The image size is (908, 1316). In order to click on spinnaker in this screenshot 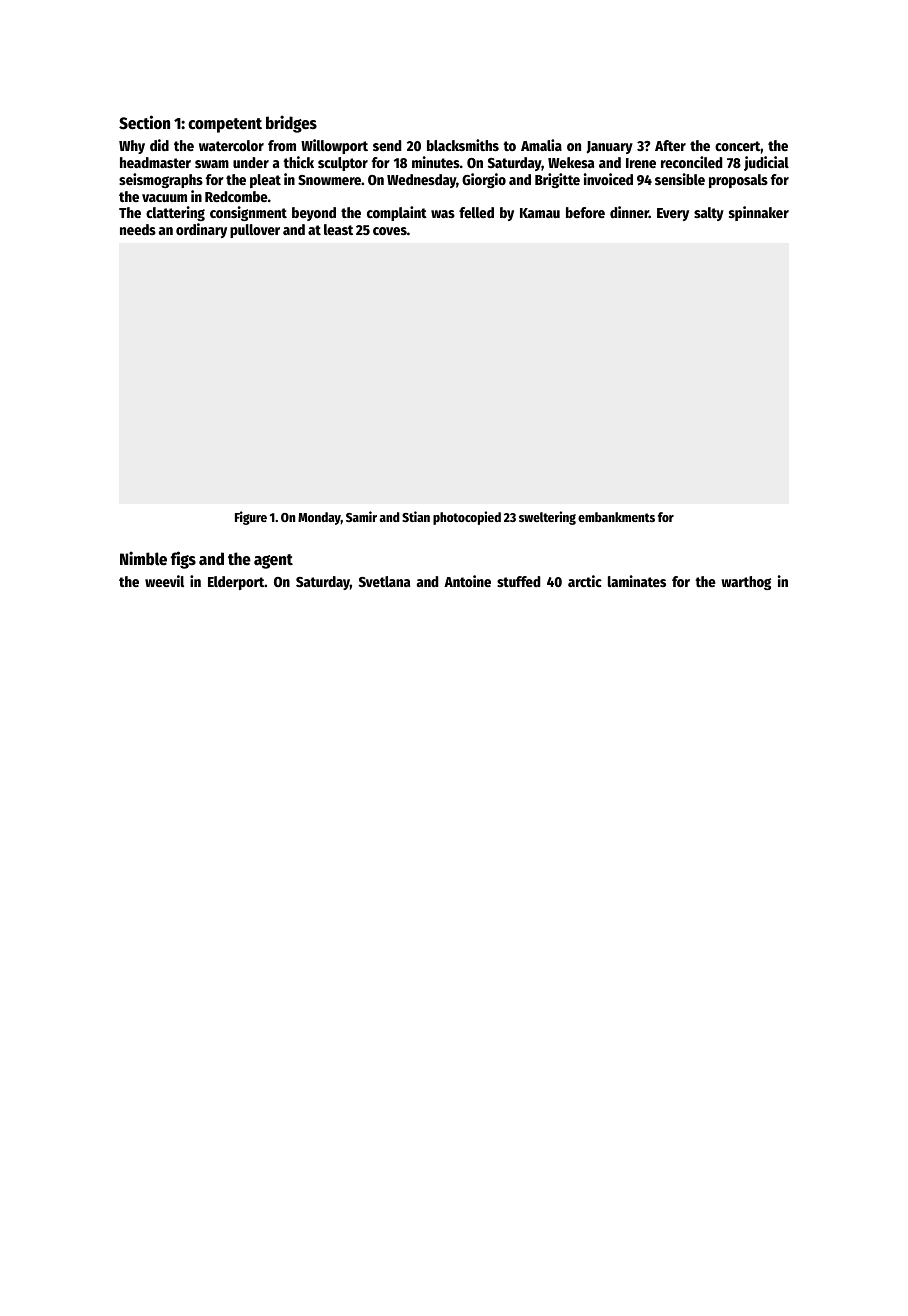, I will do `click(759, 213)`.
